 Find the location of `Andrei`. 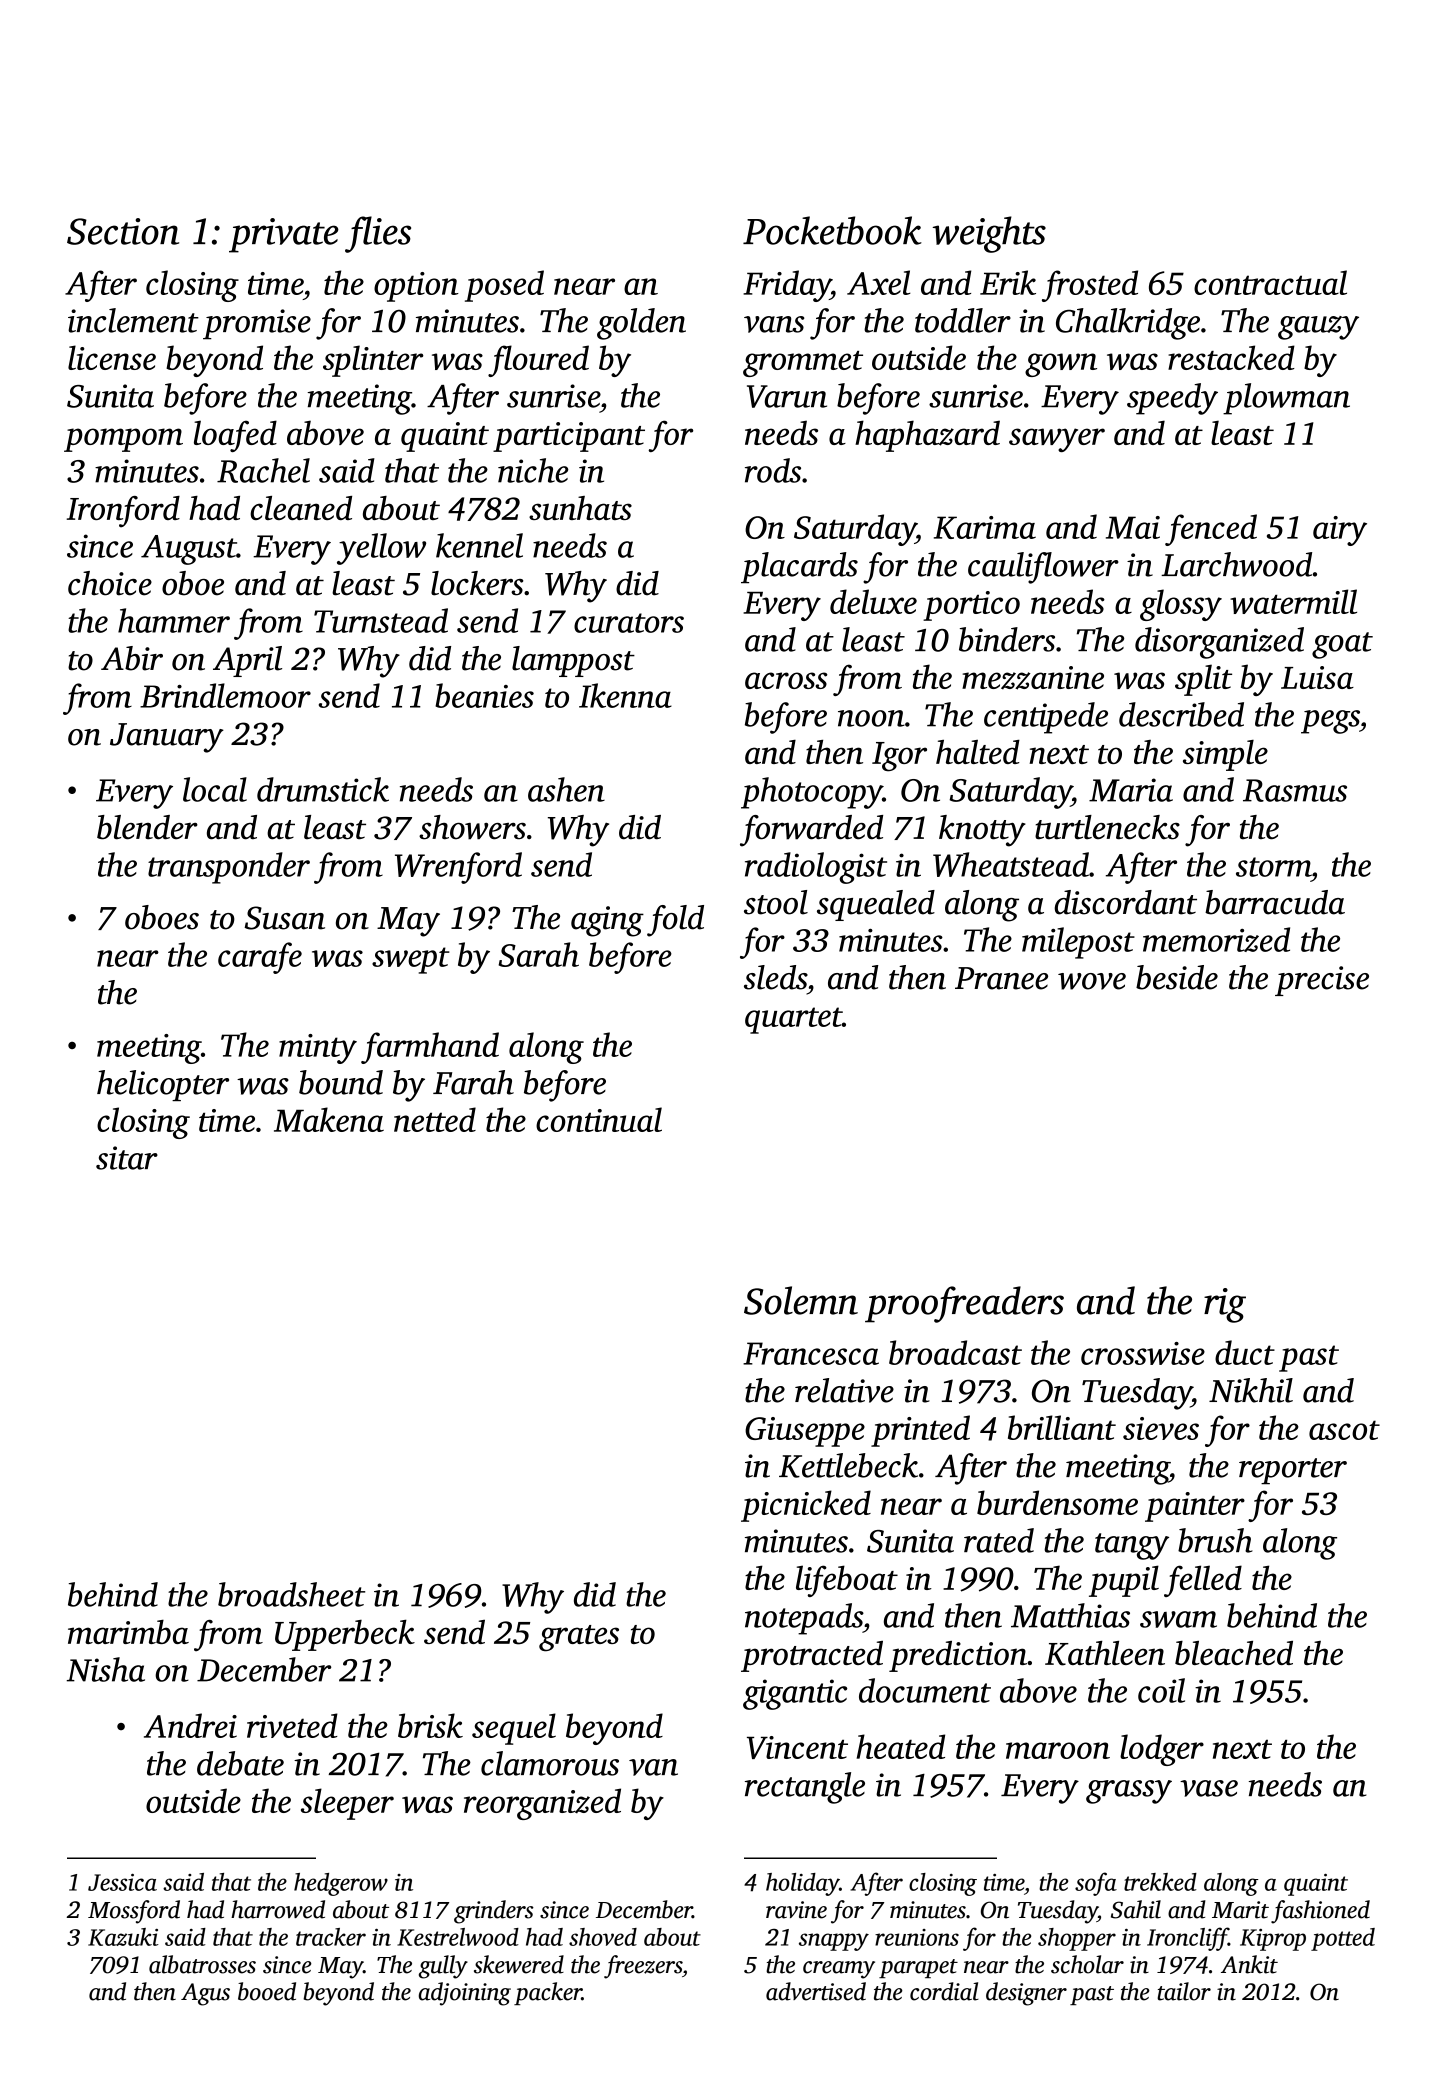

Andrei is located at coordinates (190, 1725).
